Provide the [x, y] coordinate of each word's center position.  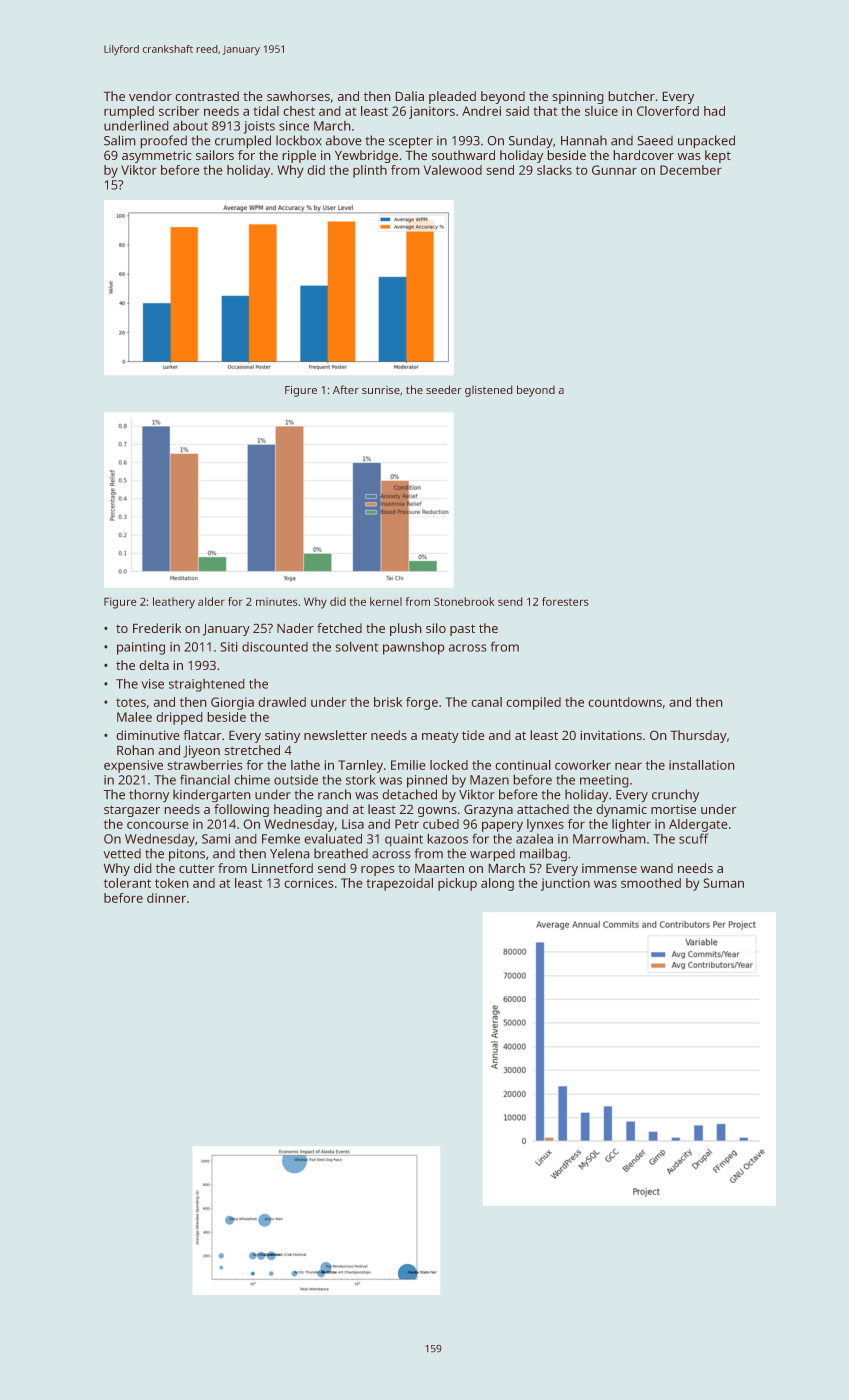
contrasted [207, 96]
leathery [174, 603]
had [714, 111]
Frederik [157, 628]
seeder [444, 389]
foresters [565, 601]
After [346, 389]
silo [436, 628]
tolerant [127, 883]
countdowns [625, 702]
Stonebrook [464, 601]
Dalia [410, 96]
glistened [488, 391]
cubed [441, 824]
